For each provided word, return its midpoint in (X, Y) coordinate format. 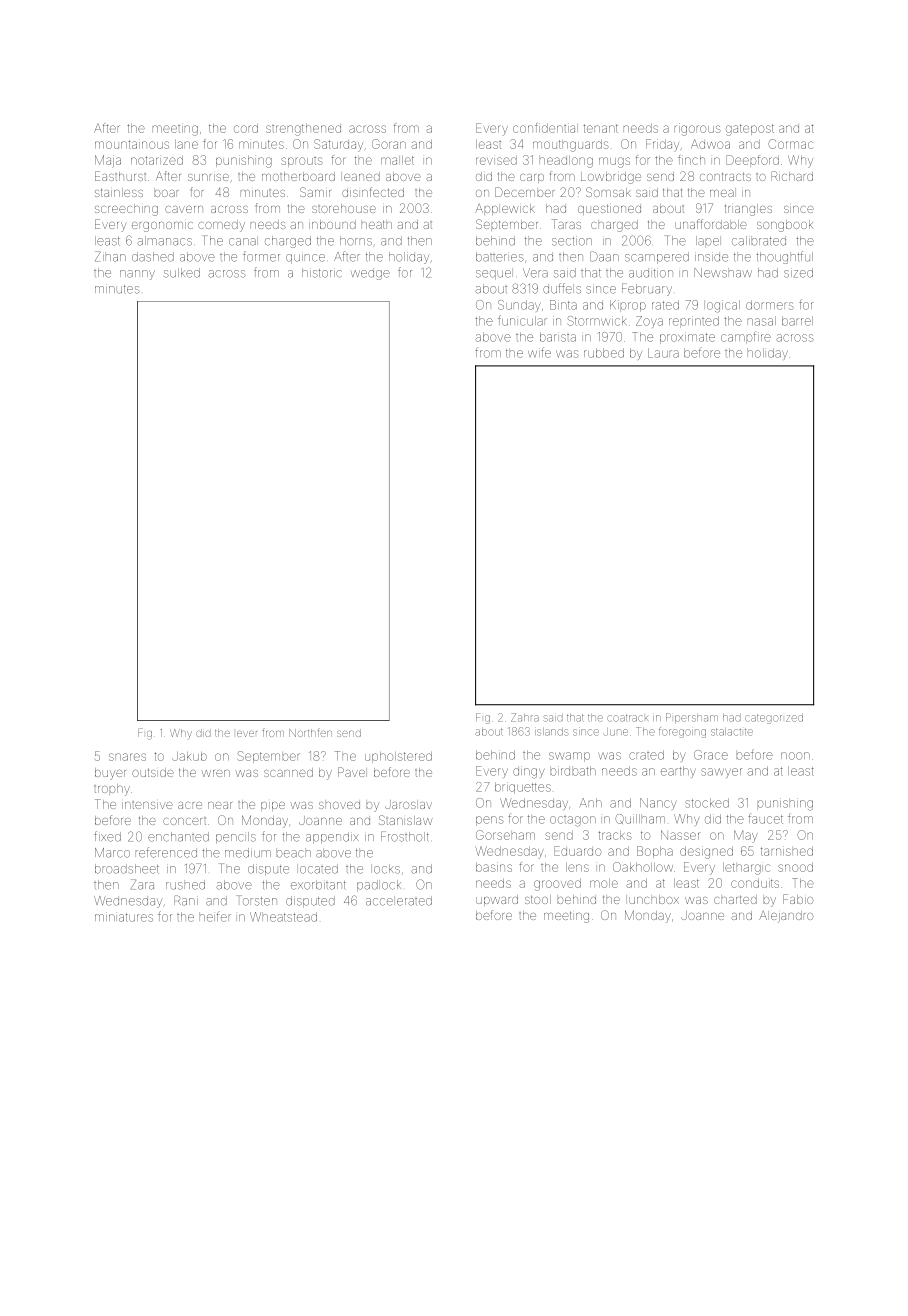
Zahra (525, 717)
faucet (765, 818)
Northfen (310, 733)
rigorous (697, 130)
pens (490, 821)
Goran (389, 144)
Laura (663, 353)
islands (551, 732)
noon (795, 756)
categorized (774, 719)
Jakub (189, 756)
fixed (107, 836)
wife (539, 352)
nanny (137, 275)
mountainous (132, 144)
